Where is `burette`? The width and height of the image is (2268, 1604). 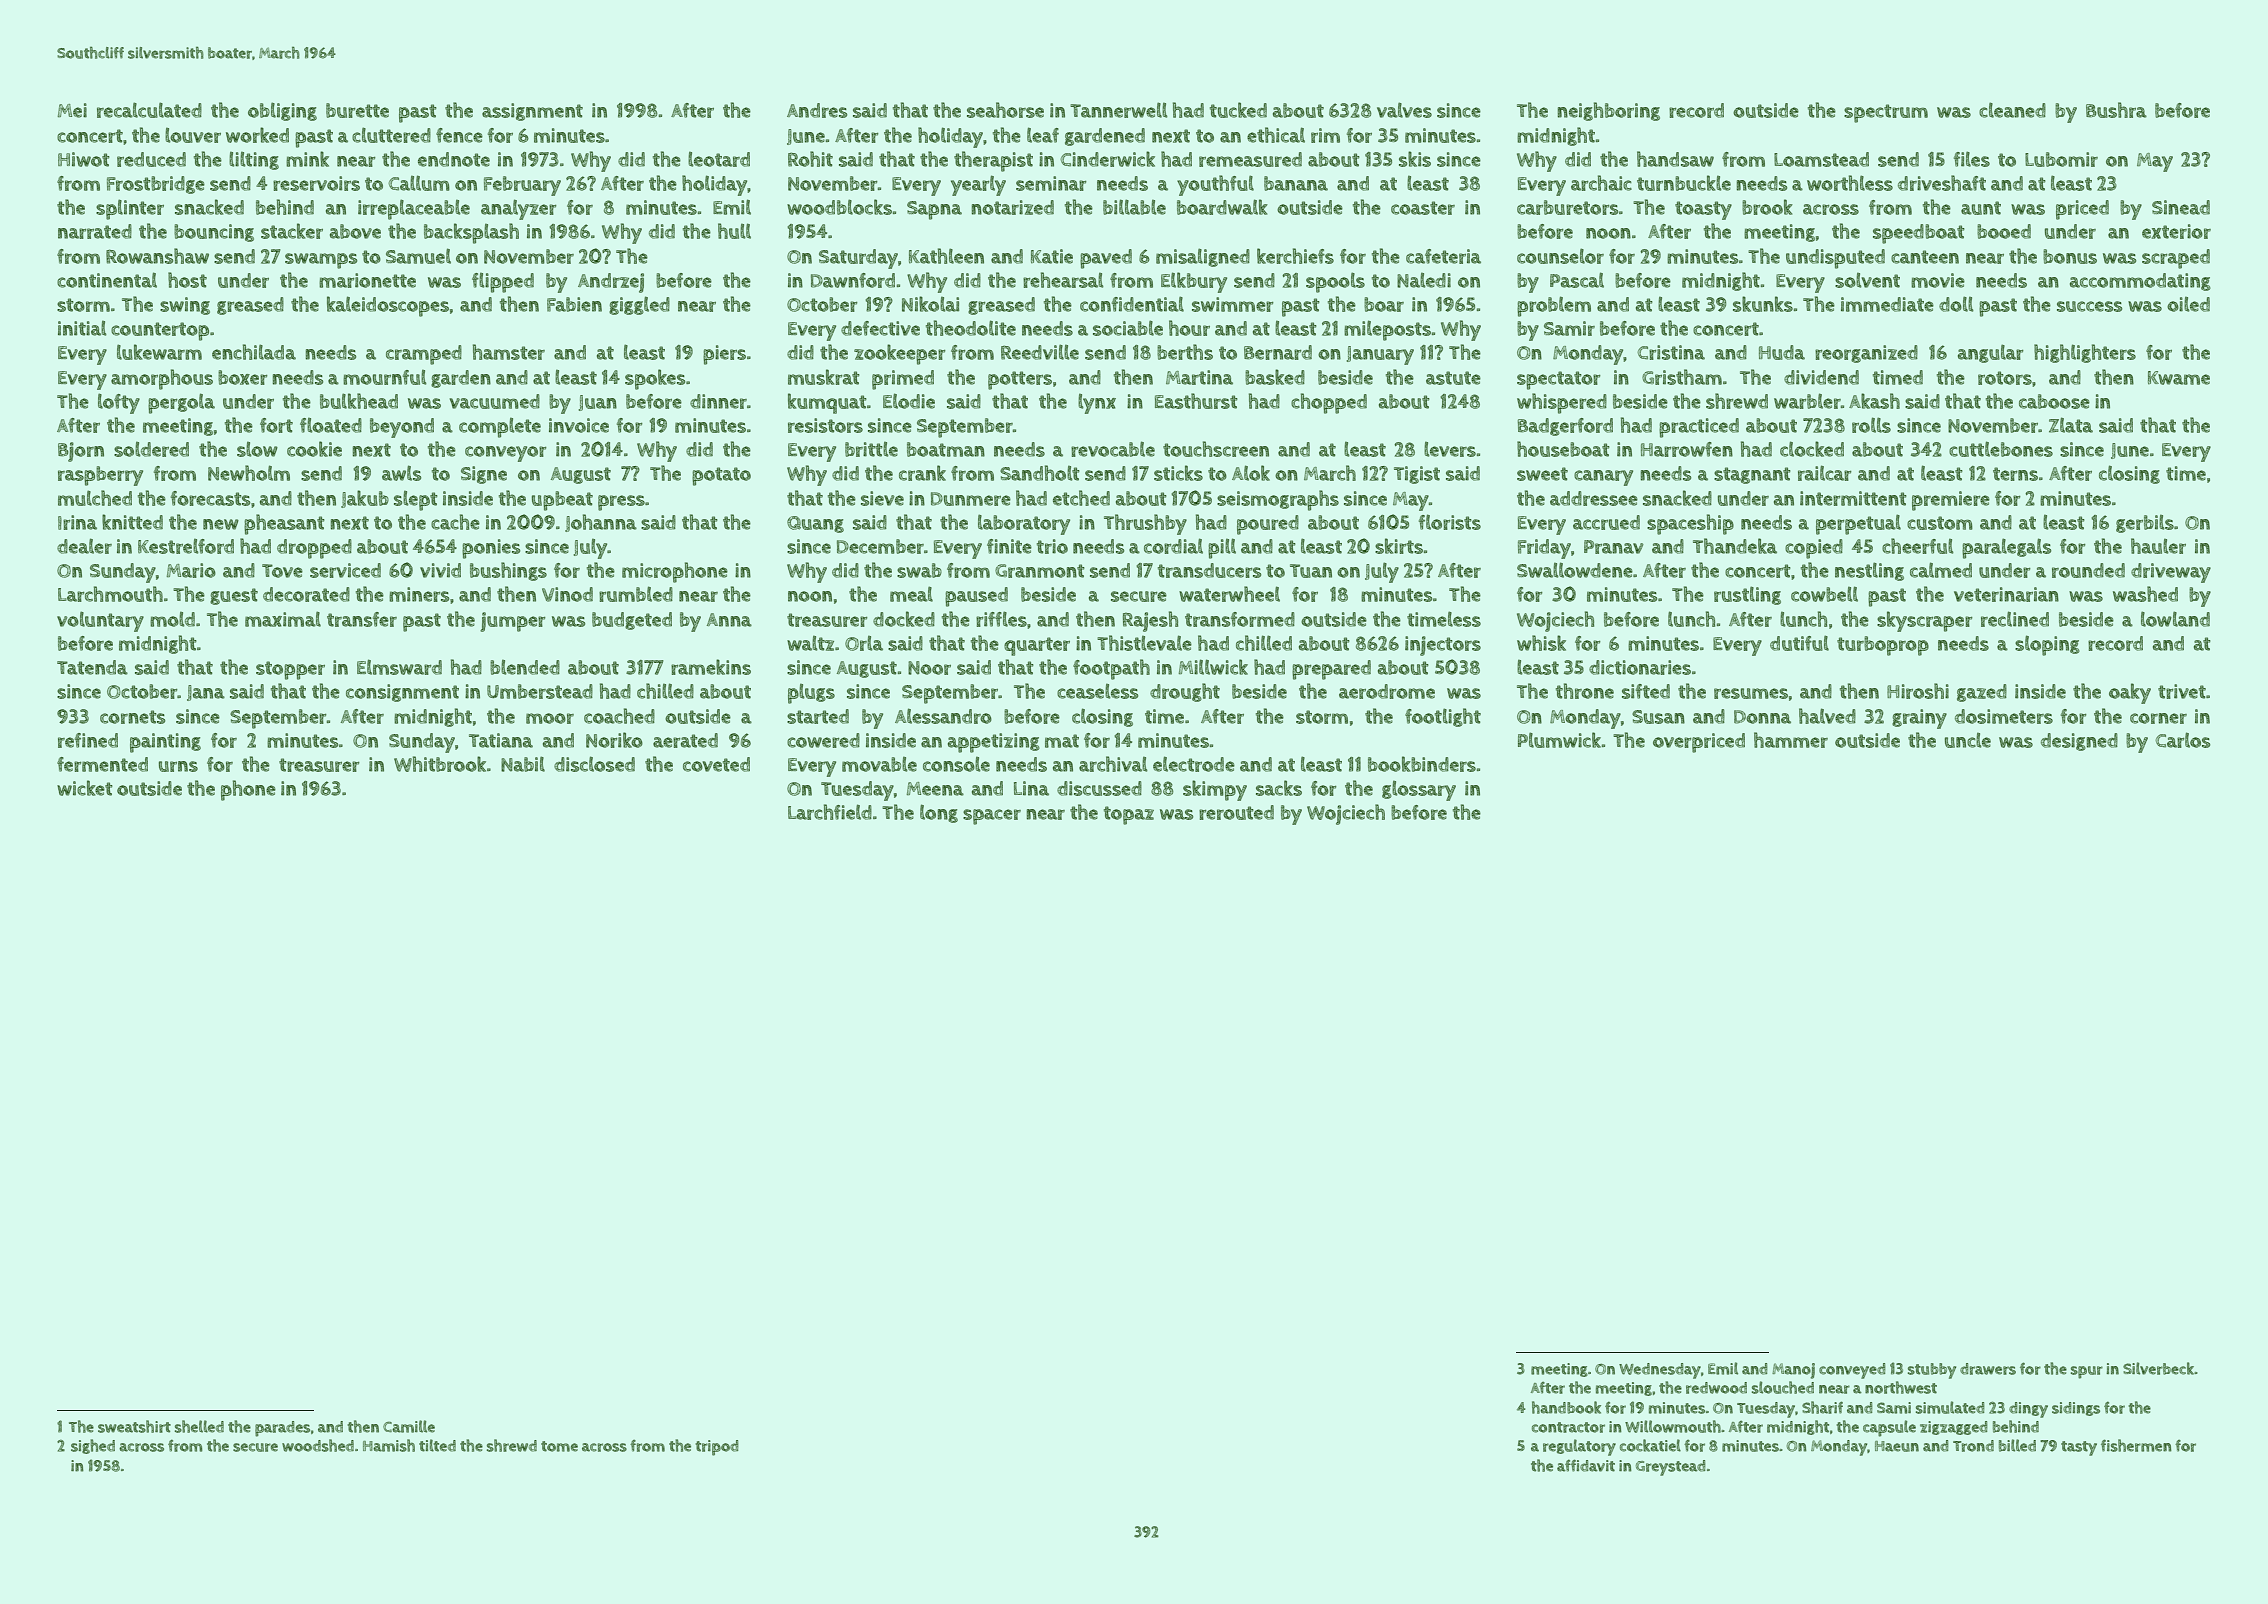 burette is located at coordinates (357, 110).
